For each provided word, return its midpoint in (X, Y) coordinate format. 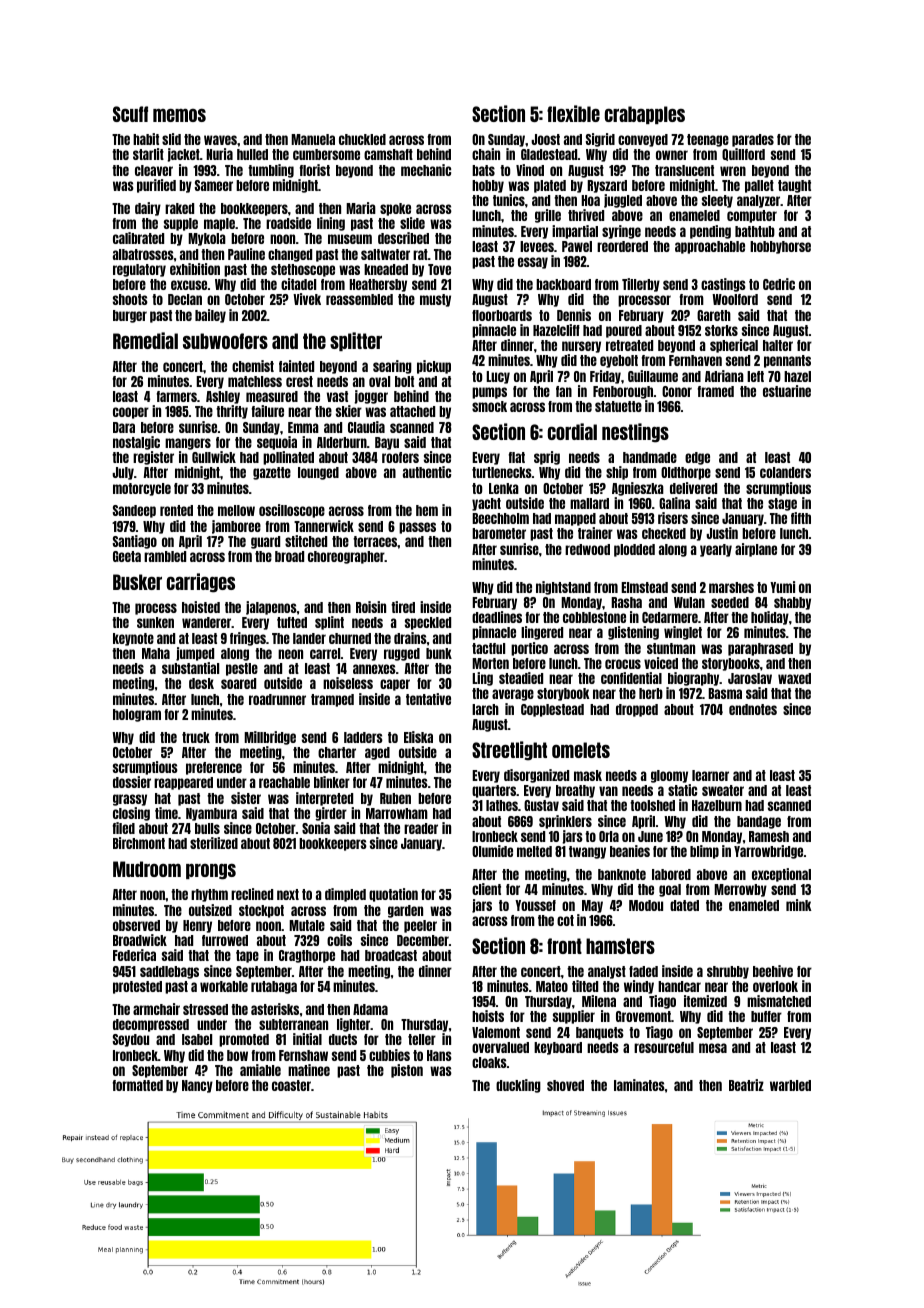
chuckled (362, 139)
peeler (420, 926)
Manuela (313, 139)
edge (697, 458)
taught (794, 186)
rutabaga (274, 987)
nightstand (563, 588)
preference (214, 768)
